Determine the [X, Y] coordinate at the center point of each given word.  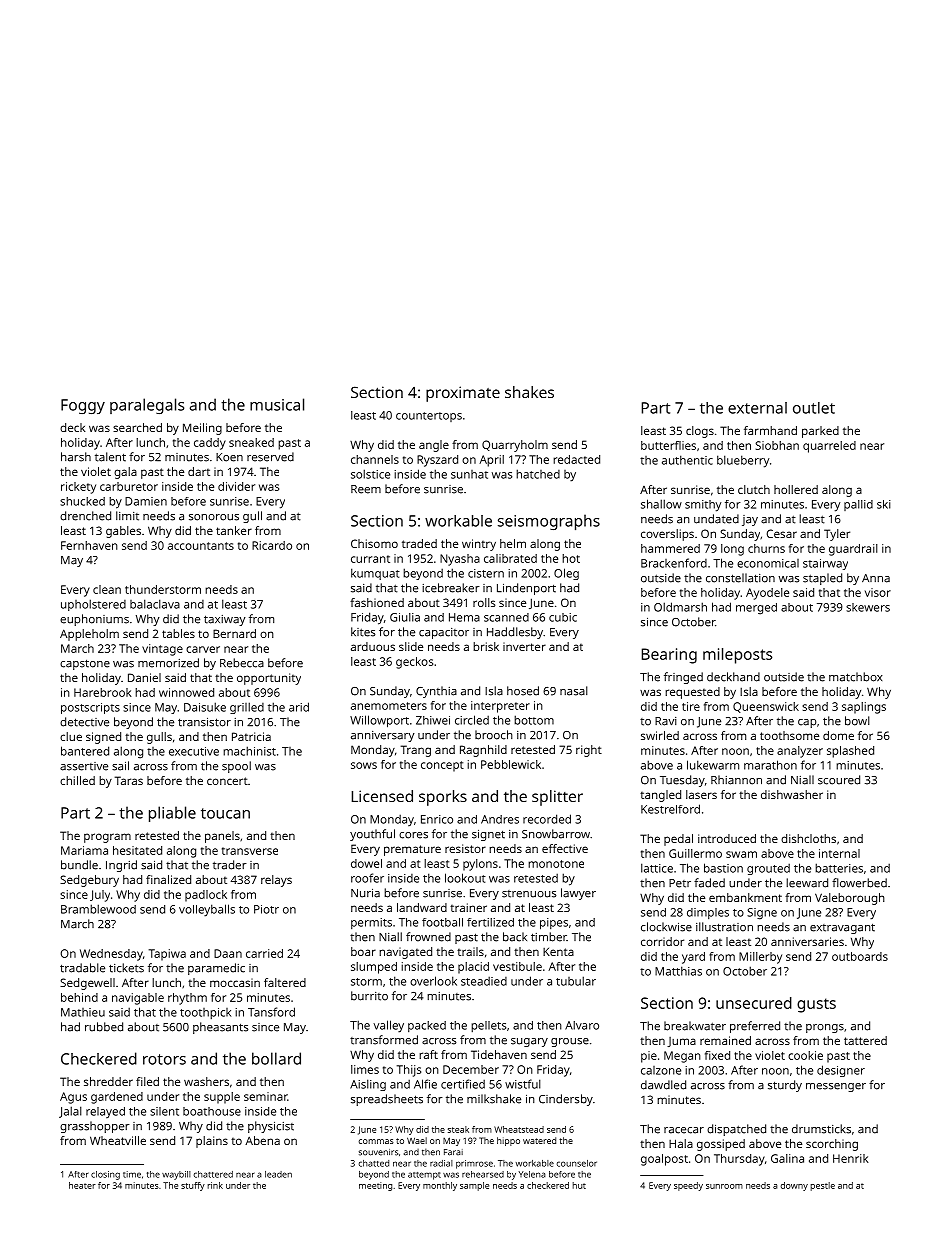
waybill [176, 1175]
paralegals [147, 406]
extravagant [842, 929]
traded [419, 543]
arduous [373, 646]
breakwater [695, 1026]
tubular [576, 981]
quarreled [829, 447]
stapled [822, 579]
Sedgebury [89, 881]
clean [107, 589]
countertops [429, 417]
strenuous [529, 894]
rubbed [104, 1027]
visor [878, 592]
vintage [162, 650]
